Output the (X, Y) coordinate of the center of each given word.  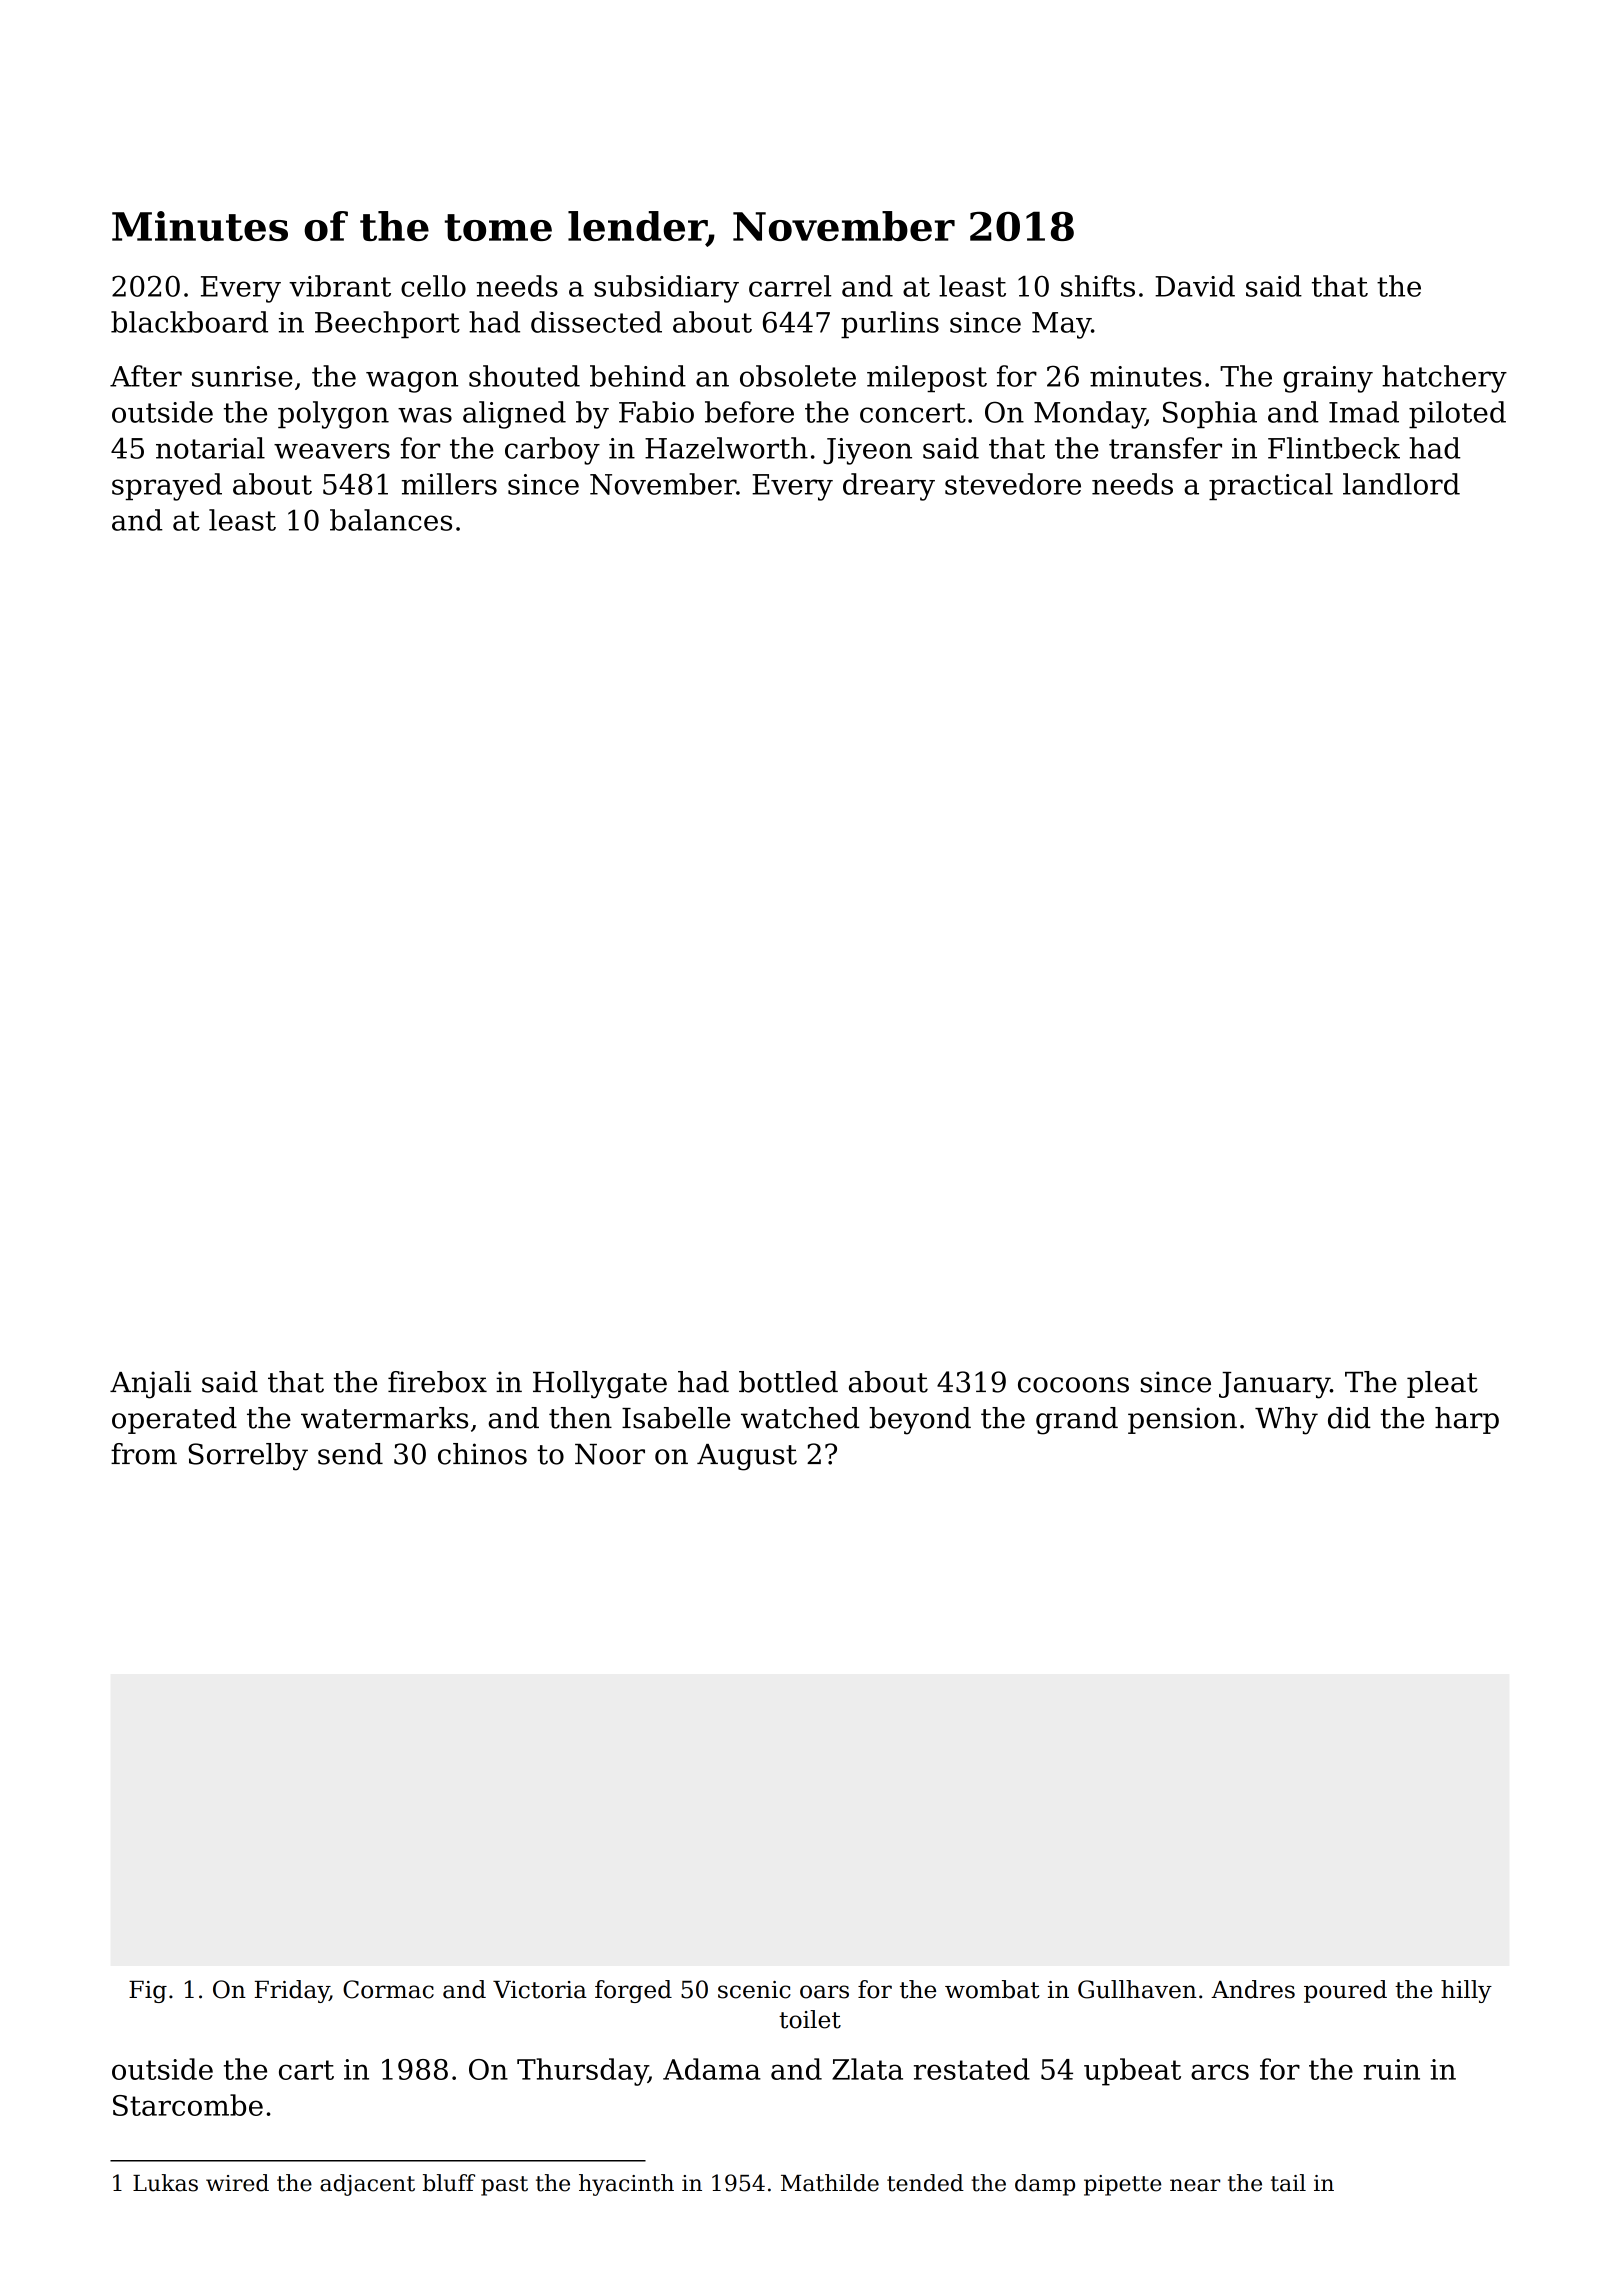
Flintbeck (1334, 448)
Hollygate (600, 1385)
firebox (437, 1382)
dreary (889, 487)
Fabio (656, 412)
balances (391, 520)
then (580, 1418)
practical (1271, 486)
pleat (1442, 1384)
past (504, 2186)
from (144, 1454)
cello (433, 286)
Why (1286, 1421)
